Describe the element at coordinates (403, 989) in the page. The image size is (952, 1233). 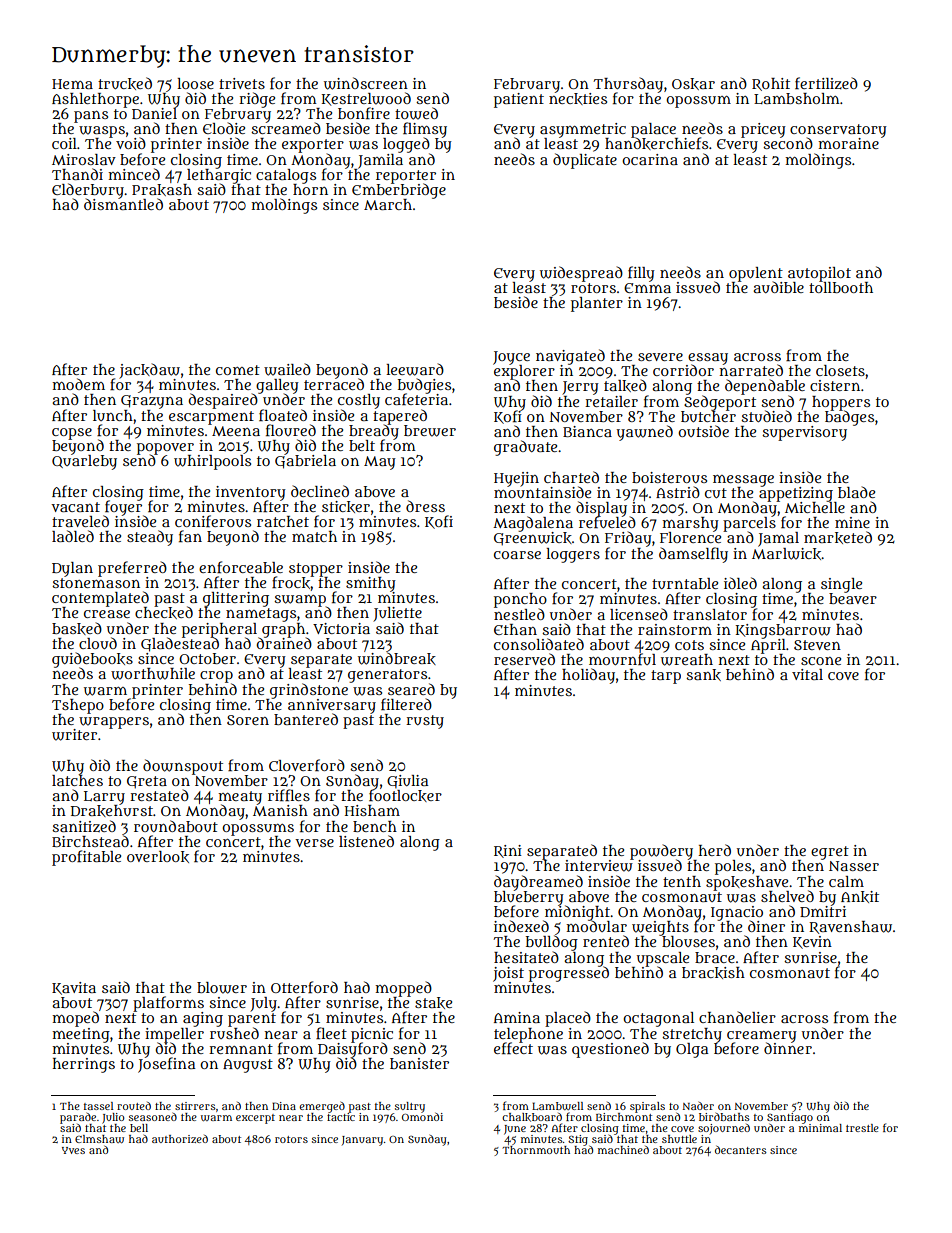
I see `mopped` at that location.
